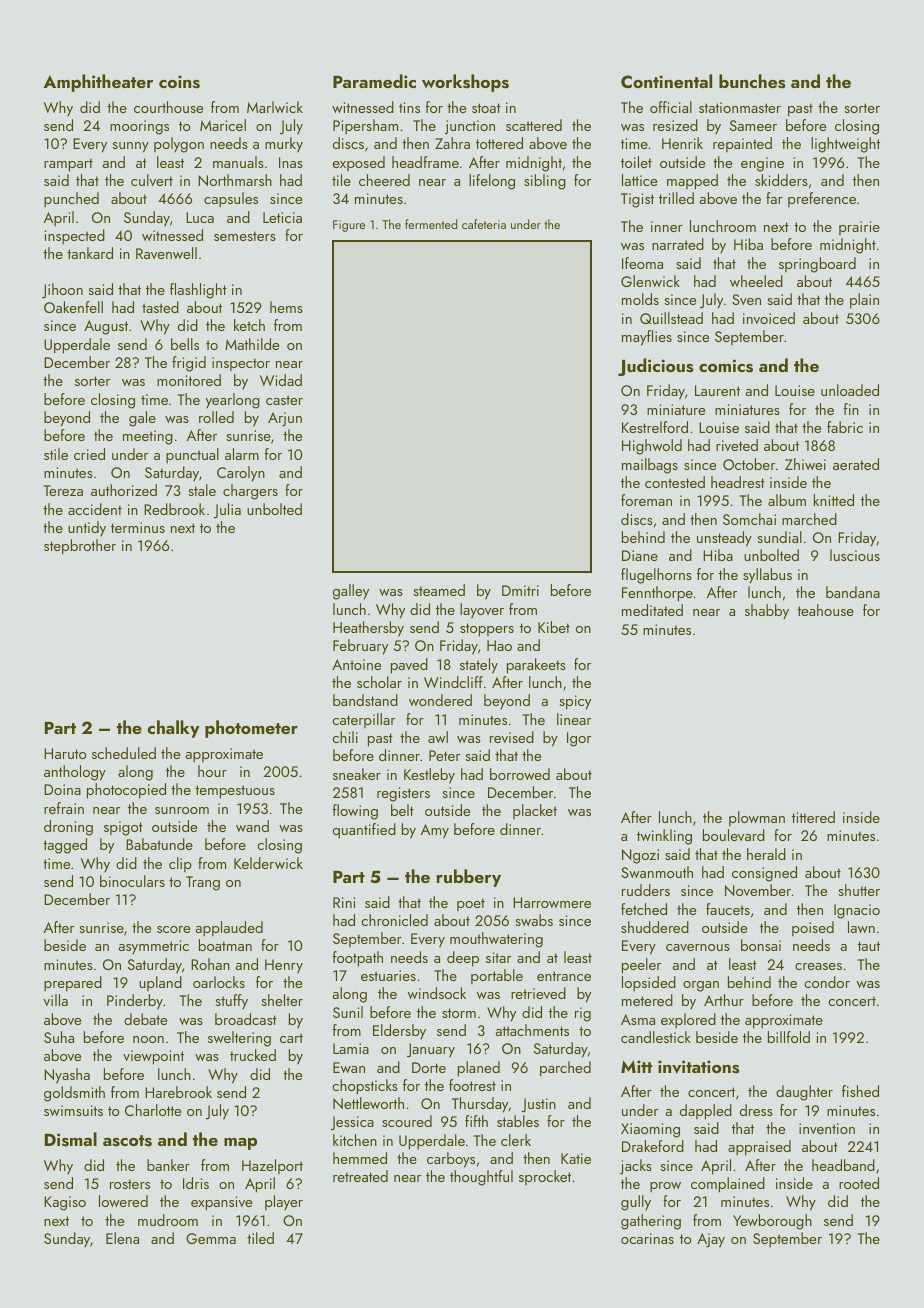 This screenshot has height=1308, width=924. What do you see at coordinates (200, 217) in the screenshot?
I see `Luca` at bounding box center [200, 217].
